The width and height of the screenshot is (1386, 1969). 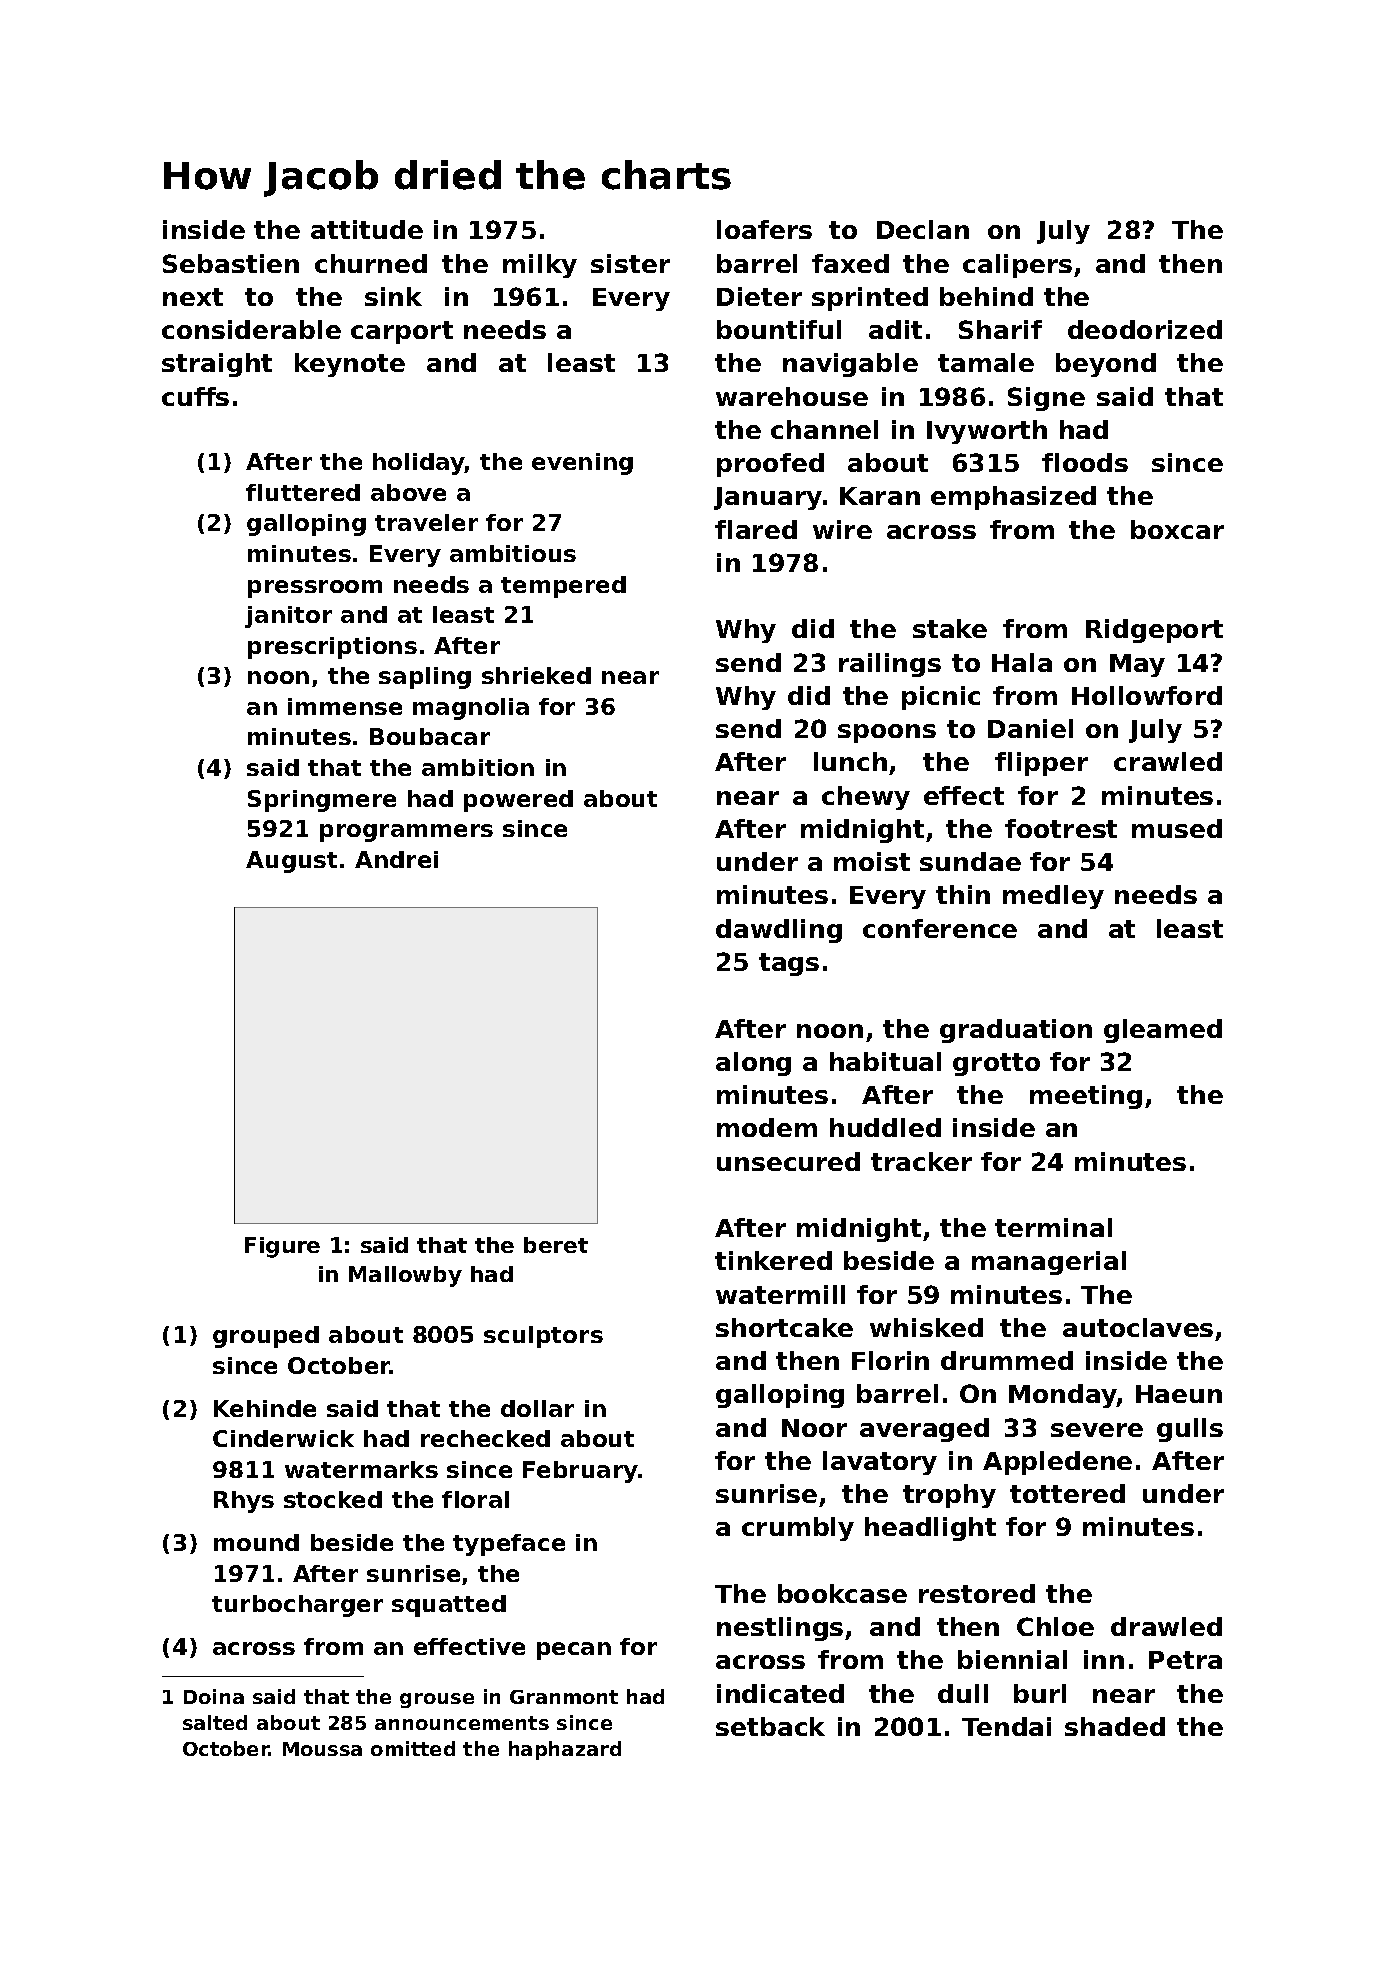 What do you see at coordinates (518, 801) in the screenshot?
I see `powered` at bounding box center [518, 801].
